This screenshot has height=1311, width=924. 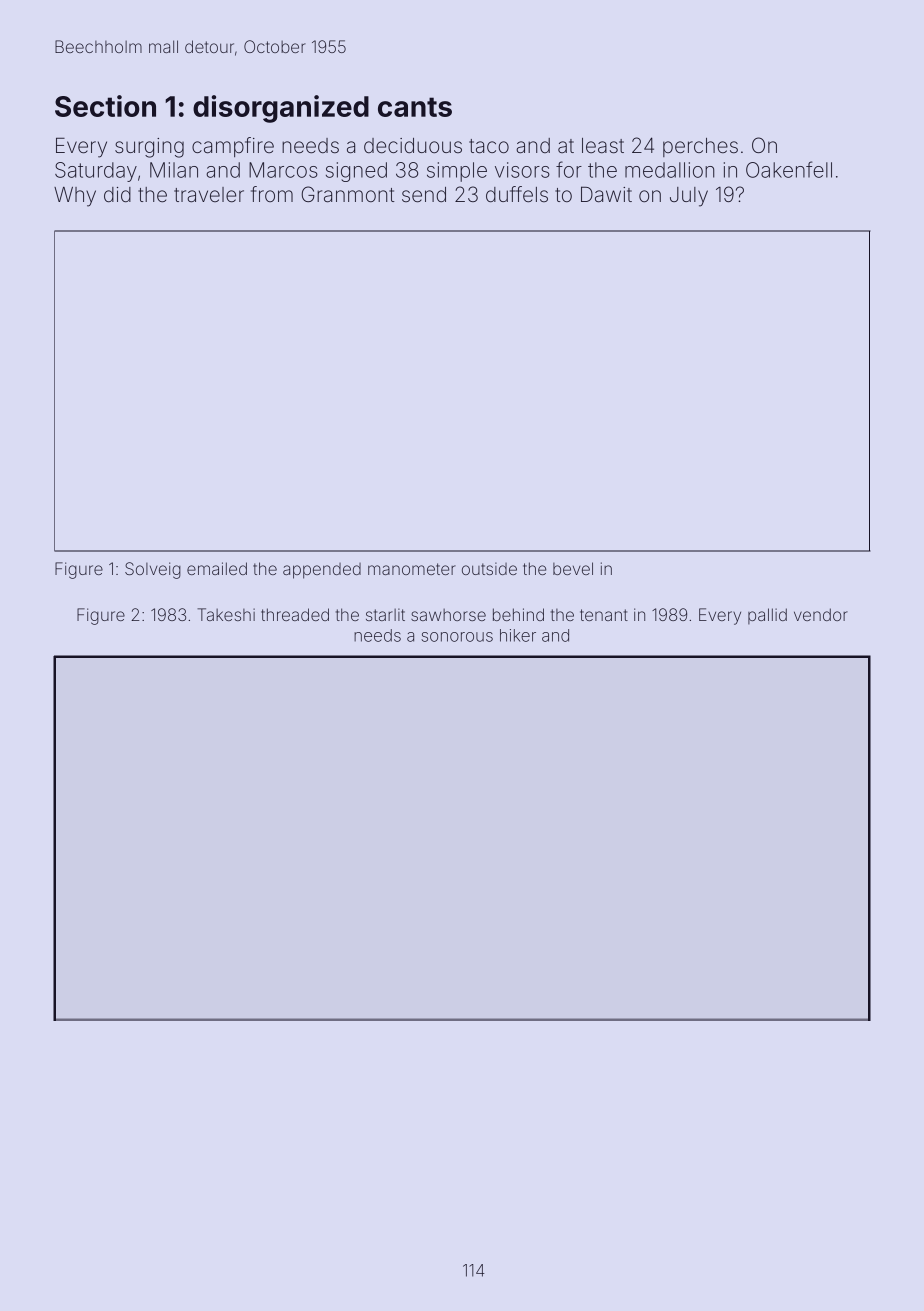 I want to click on least, so click(x=603, y=145).
